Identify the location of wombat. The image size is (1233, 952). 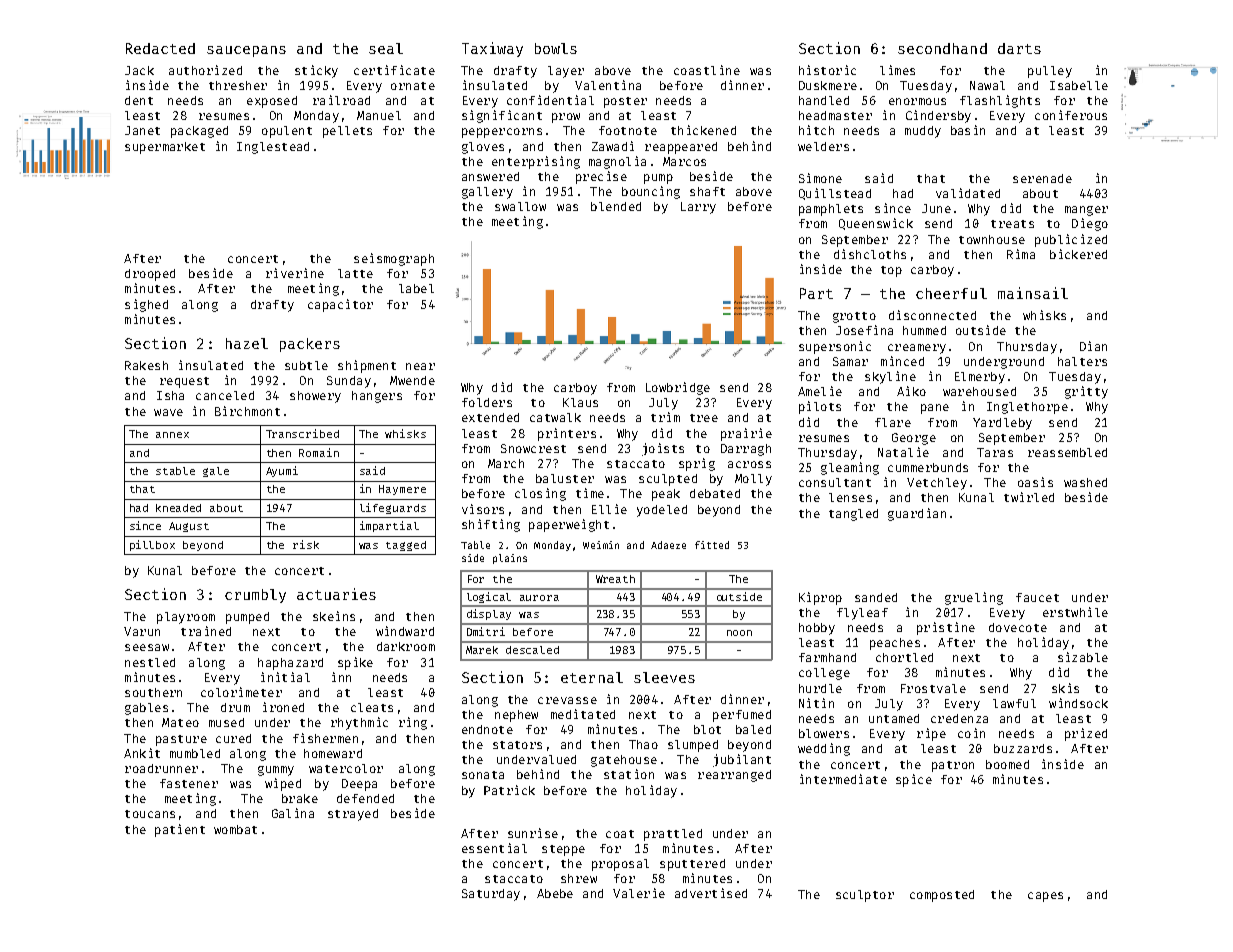
(235, 829).
